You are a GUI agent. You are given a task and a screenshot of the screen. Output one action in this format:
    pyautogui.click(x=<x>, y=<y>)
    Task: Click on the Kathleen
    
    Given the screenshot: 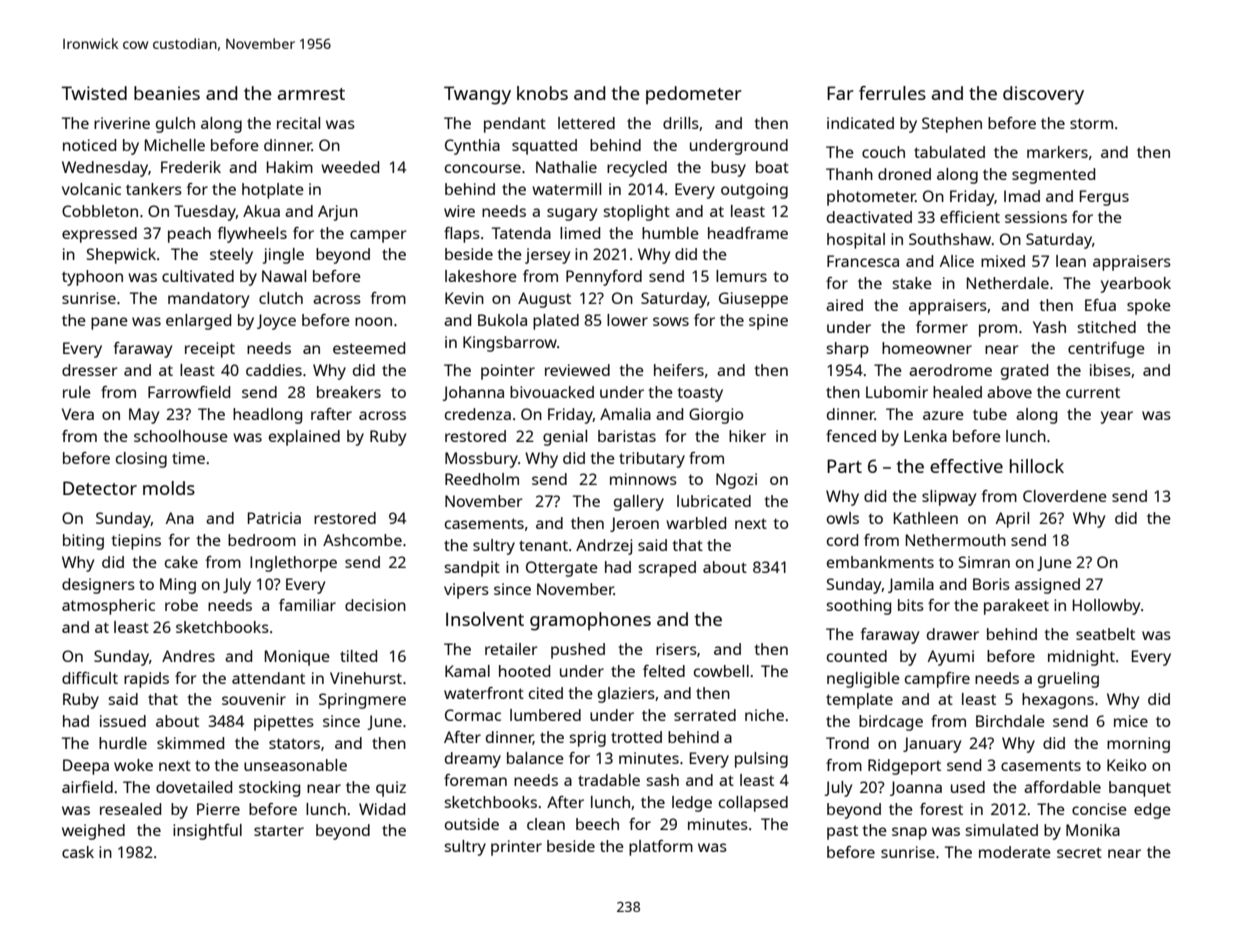 What is the action you would take?
    pyautogui.click(x=926, y=518)
